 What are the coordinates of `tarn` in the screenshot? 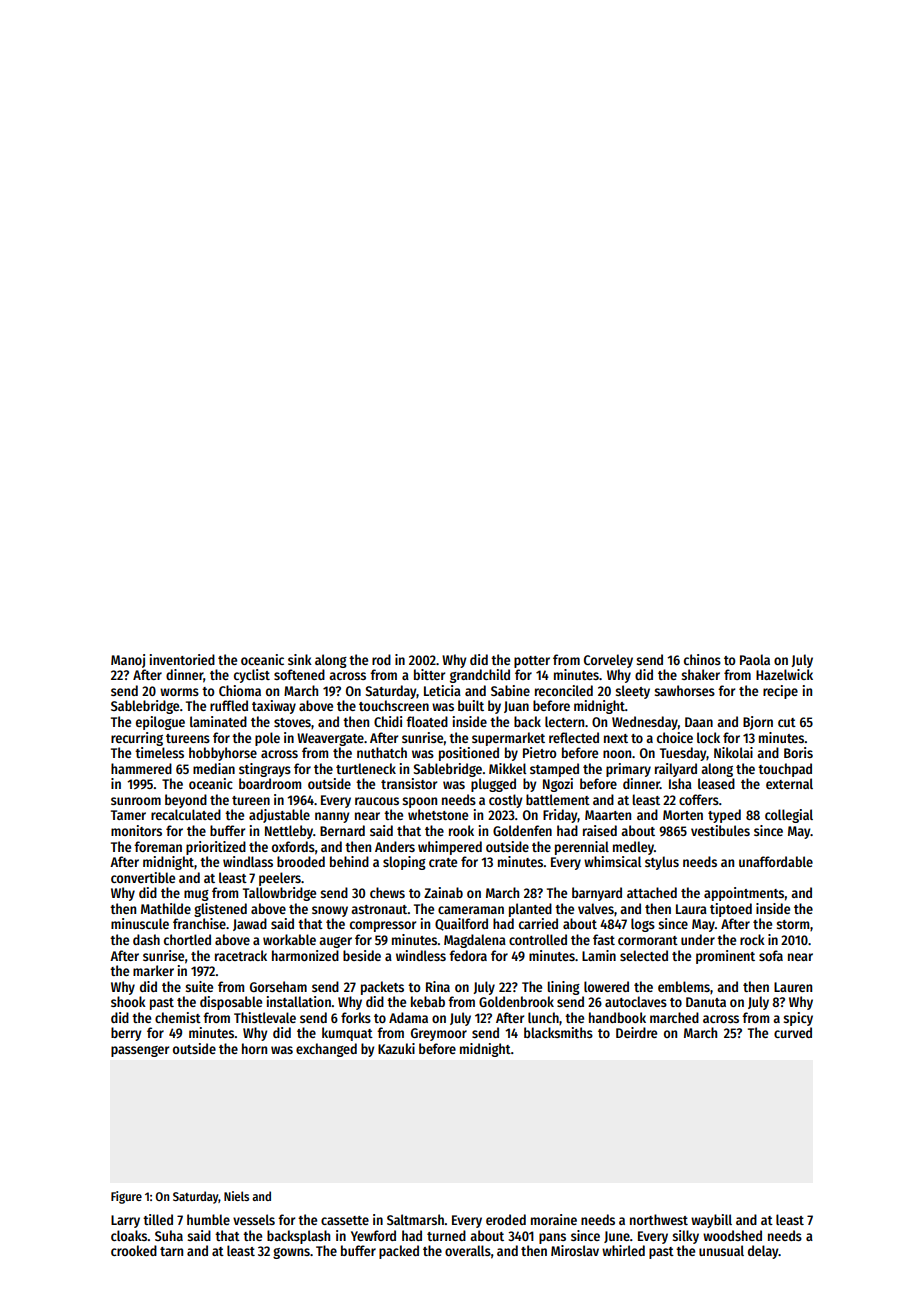 It's located at (171, 1251).
